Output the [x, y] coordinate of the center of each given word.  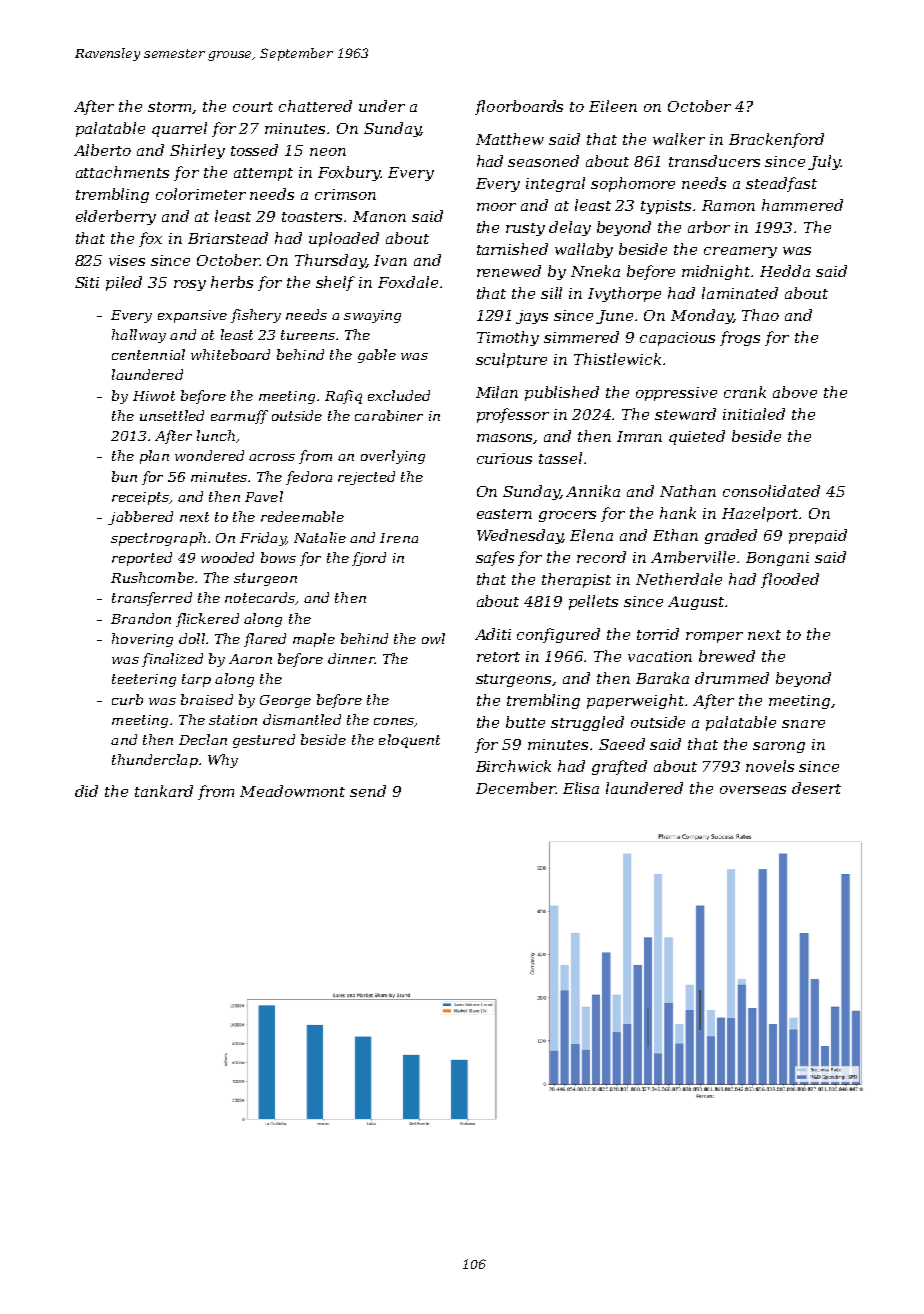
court [253, 107]
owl [433, 638]
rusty [525, 229]
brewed [727, 656]
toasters [312, 217]
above [795, 392]
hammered [802, 205]
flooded [790, 580]
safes [495, 558]
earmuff [239, 417]
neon [328, 152]
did [86, 791]
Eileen [613, 106]
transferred [152, 599]
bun [124, 476]
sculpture [511, 360]
